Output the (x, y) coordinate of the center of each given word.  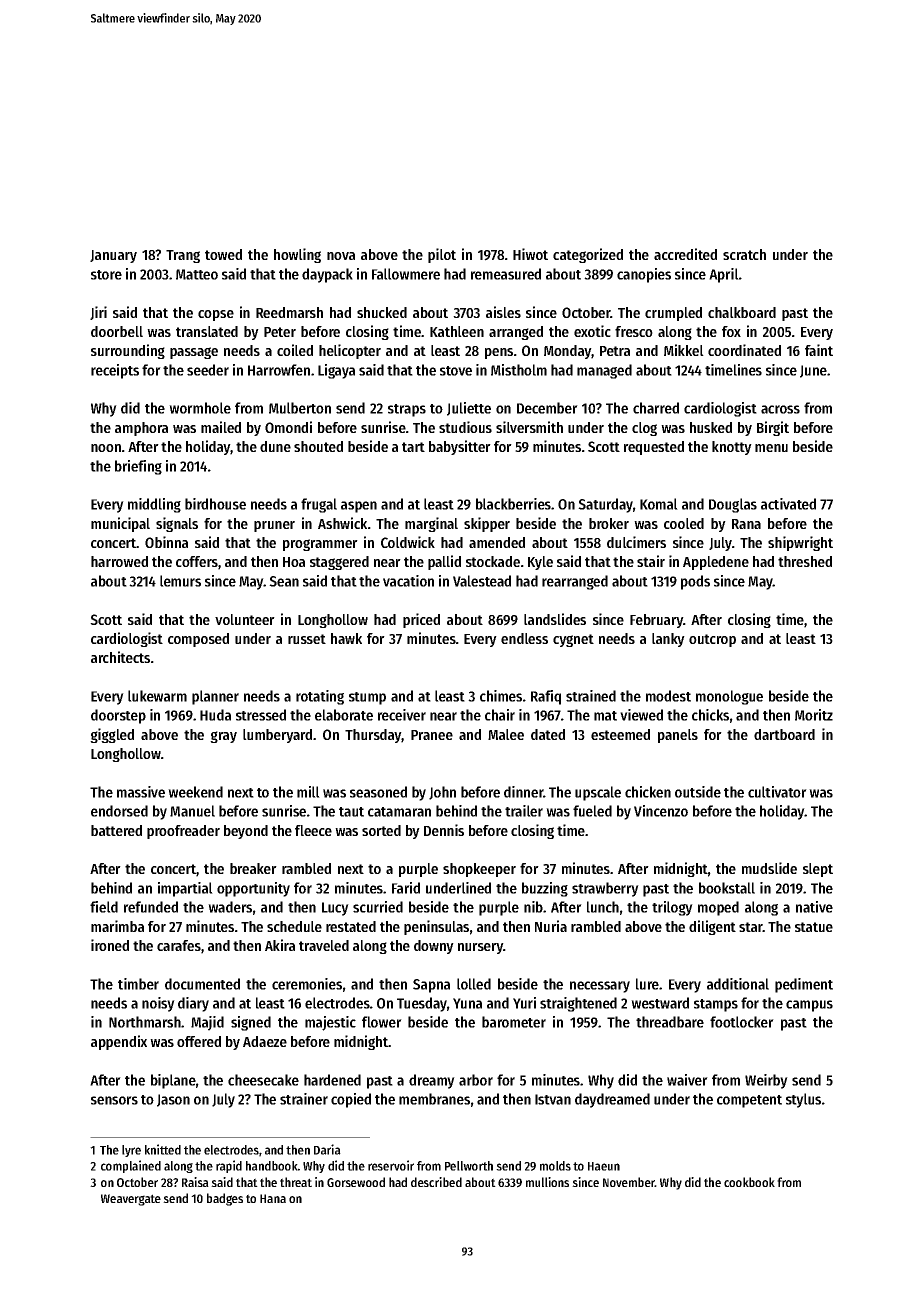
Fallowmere (406, 274)
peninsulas (436, 927)
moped (718, 908)
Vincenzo (661, 811)
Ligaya (336, 371)
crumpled (673, 314)
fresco (634, 331)
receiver (402, 715)
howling (297, 255)
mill (308, 792)
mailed (221, 427)
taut (351, 812)
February (656, 621)
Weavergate (131, 1200)
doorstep (118, 716)
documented (202, 984)
